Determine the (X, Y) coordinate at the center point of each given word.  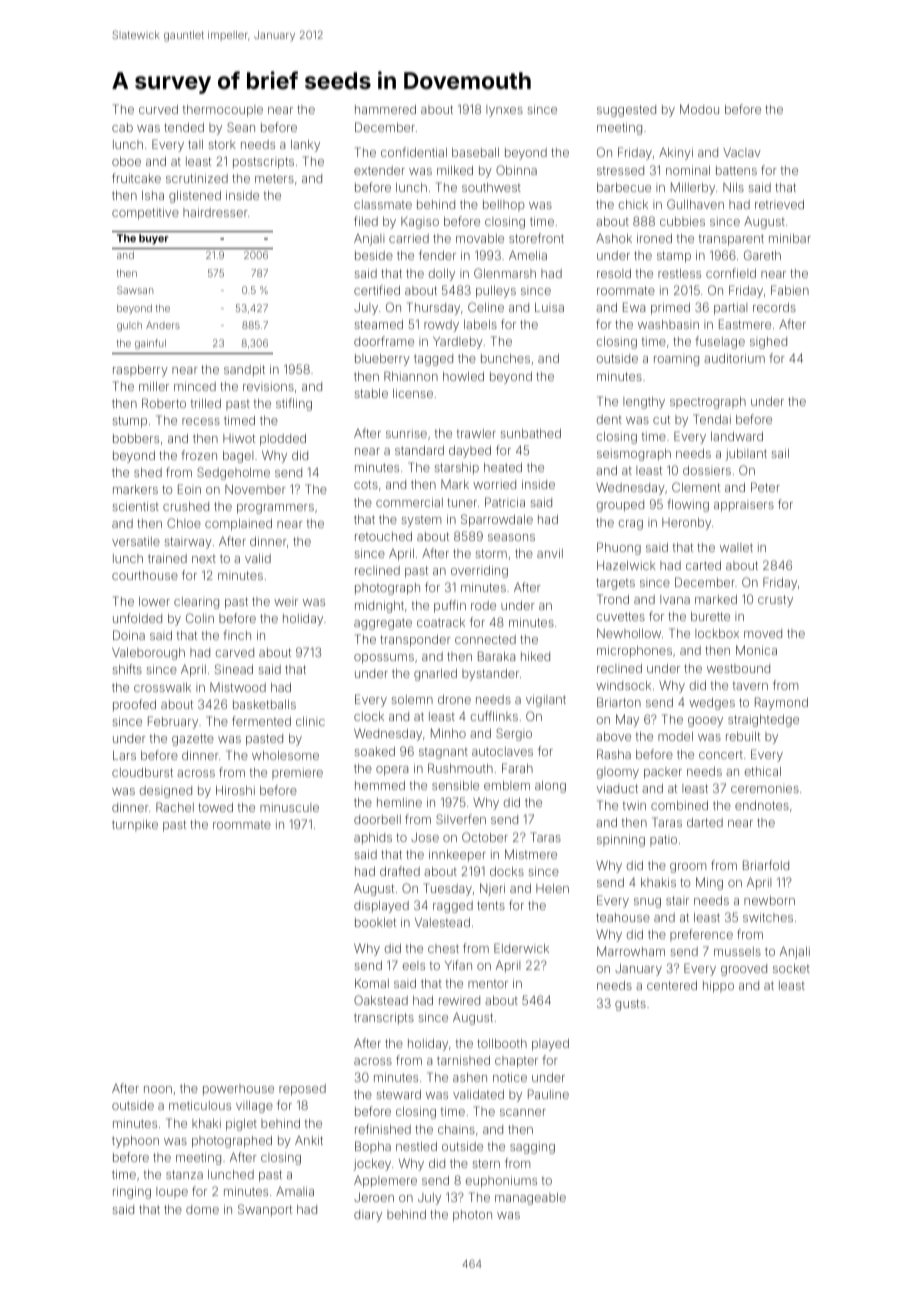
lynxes (504, 111)
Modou (699, 109)
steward (398, 1094)
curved (158, 109)
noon (158, 1089)
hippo (718, 987)
